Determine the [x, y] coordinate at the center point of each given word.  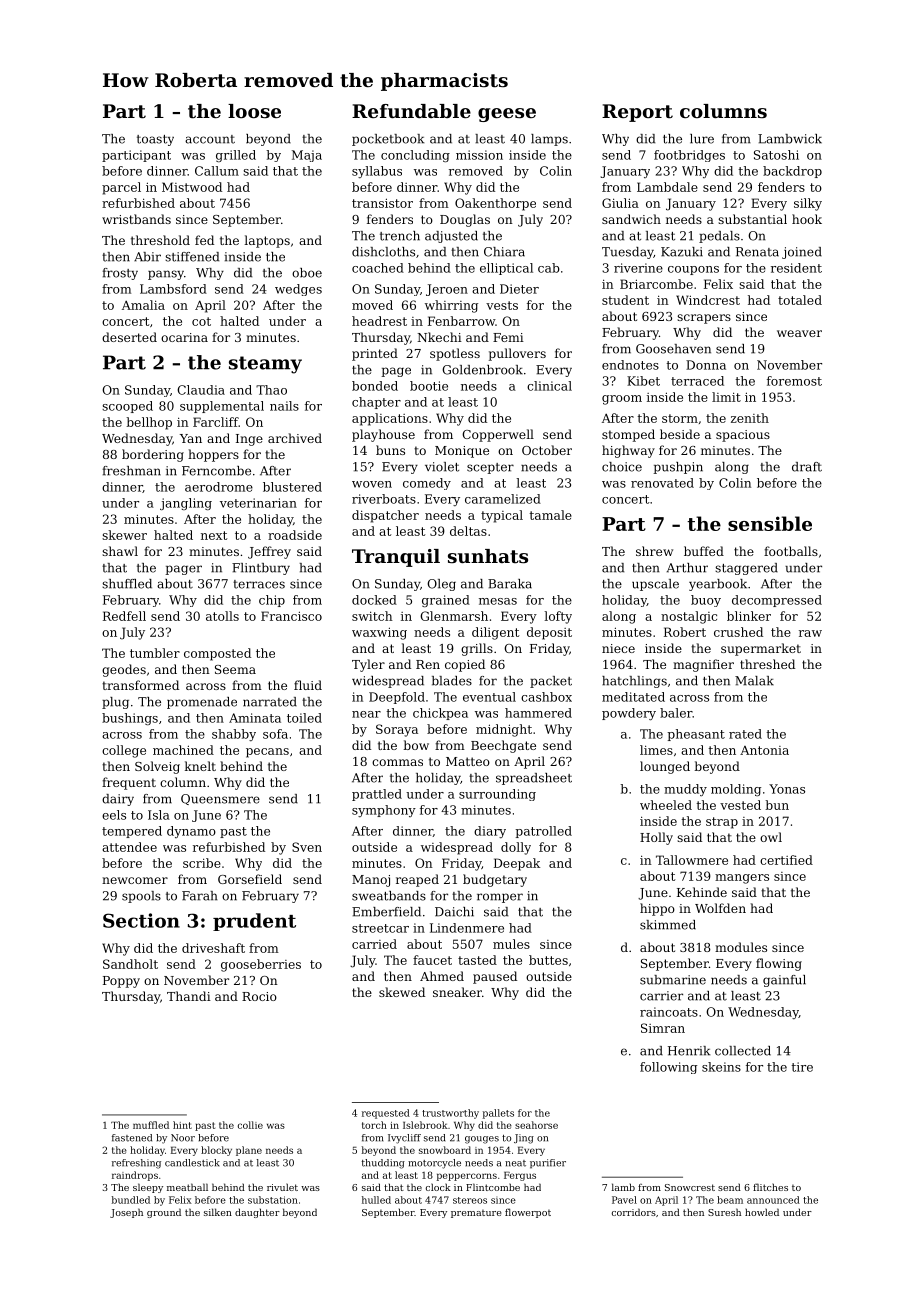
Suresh [724, 1212]
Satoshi [776, 155]
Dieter [519, 289]
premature [476, 1214]
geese [507, 115]
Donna [706, 365]
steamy [265, 365]
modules [741, 947]
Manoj [371, 881]
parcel [121, 188]
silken [218, 1212]
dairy [118, 800]
